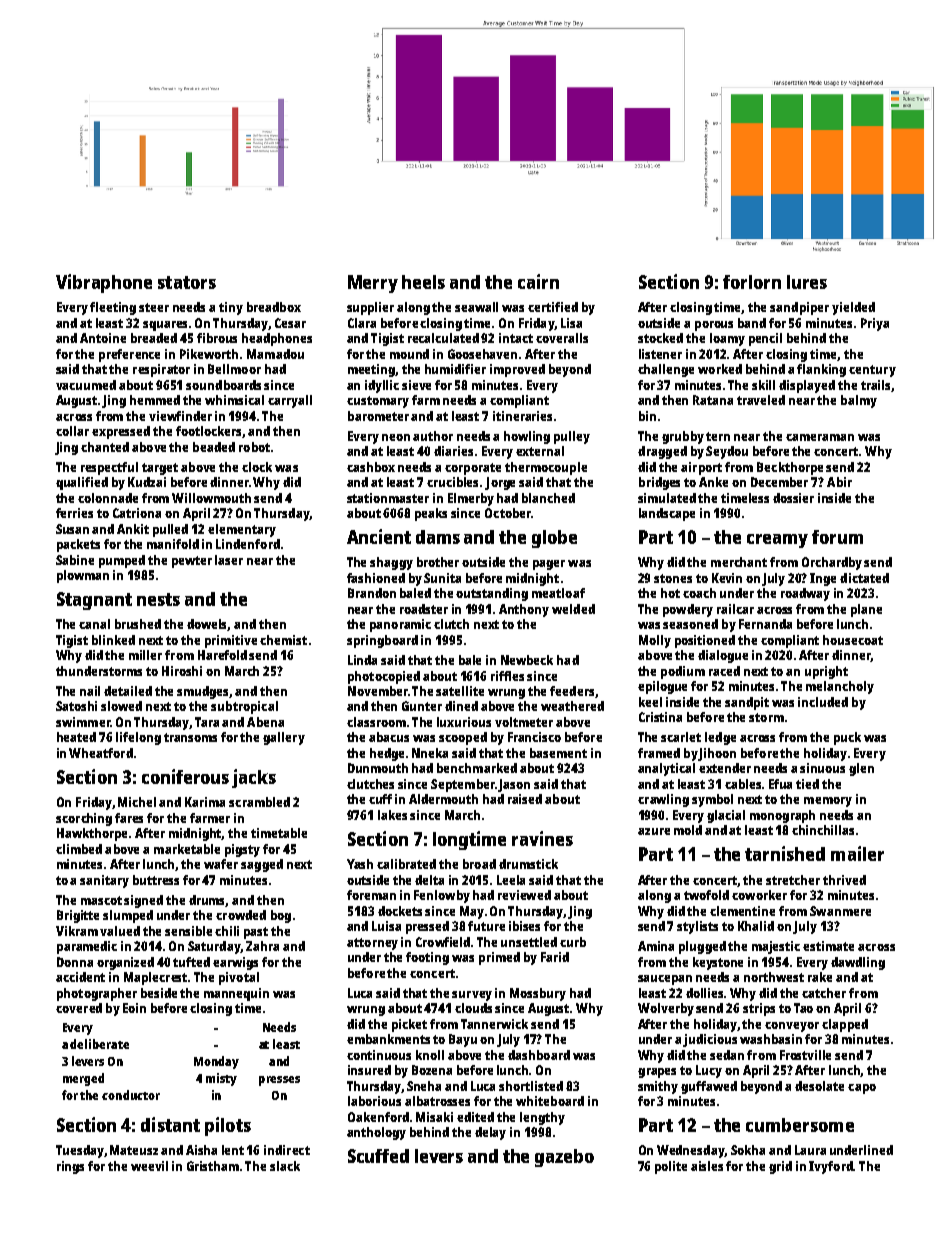  I want to click on Merry, so click(373, 284).
